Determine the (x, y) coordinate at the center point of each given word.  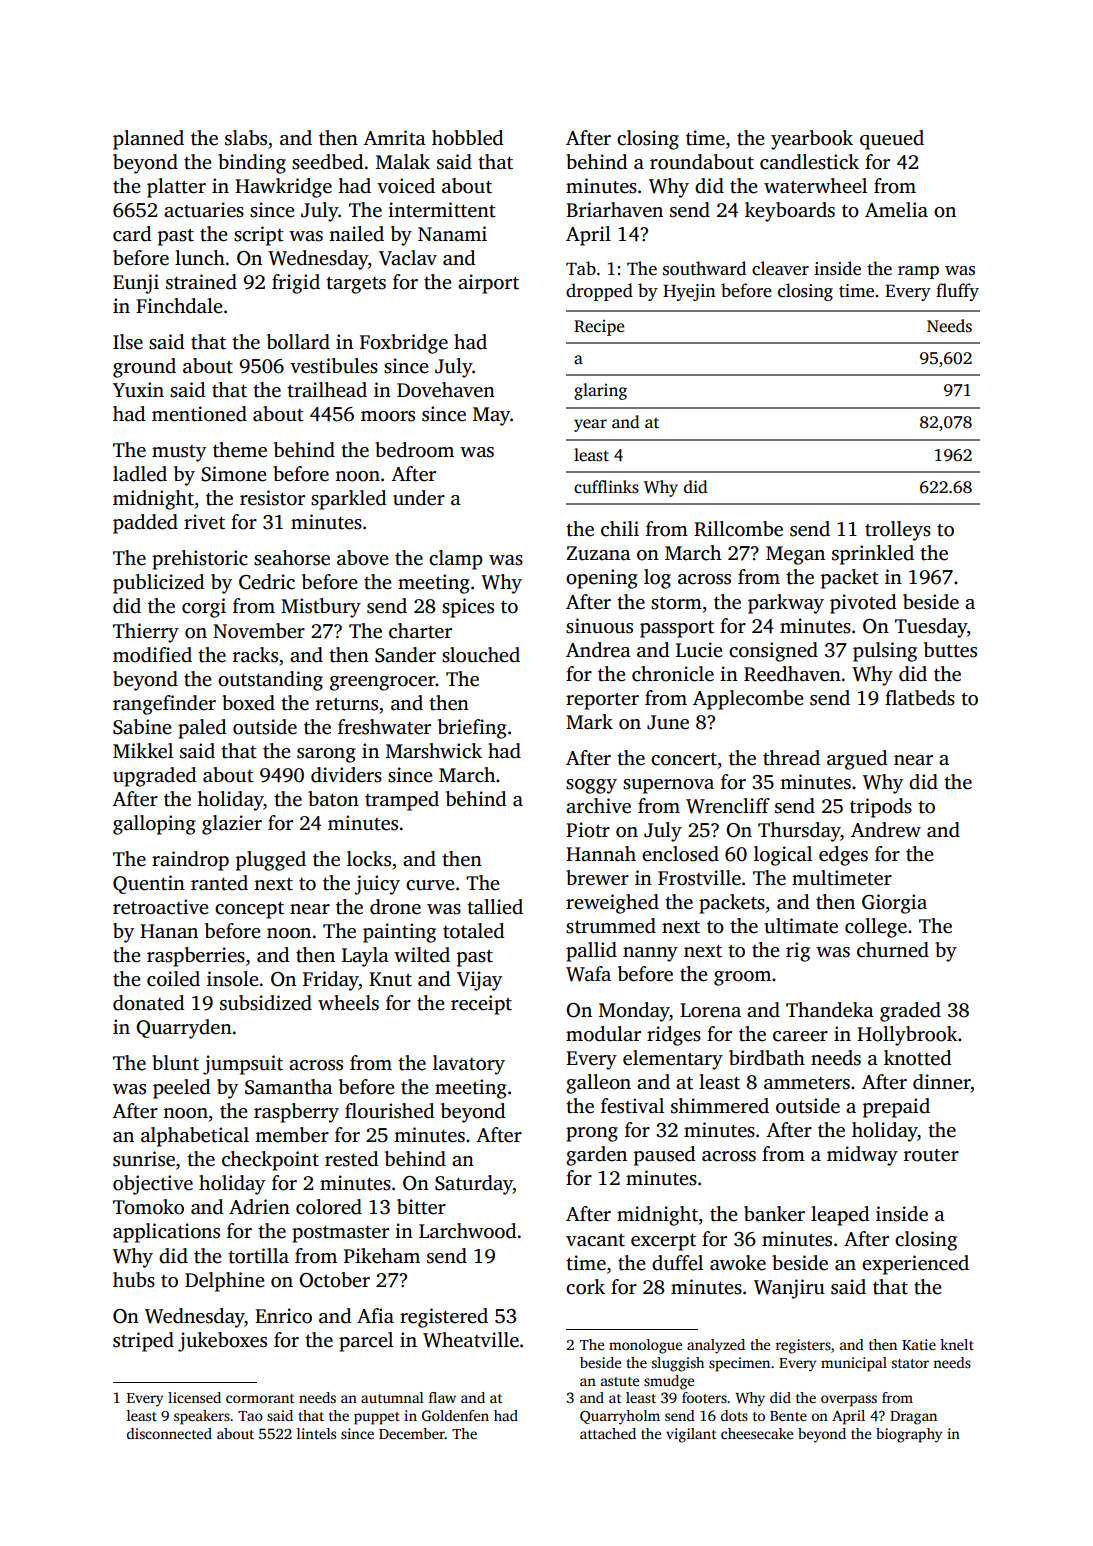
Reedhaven (792, 674)
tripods (881, 808)
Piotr (588, 830)
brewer (597, 878)
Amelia (896, 210)
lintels (316, 1433)
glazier (232, 825)
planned (148, 140)
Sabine (142, 727)
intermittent (442, 210)
